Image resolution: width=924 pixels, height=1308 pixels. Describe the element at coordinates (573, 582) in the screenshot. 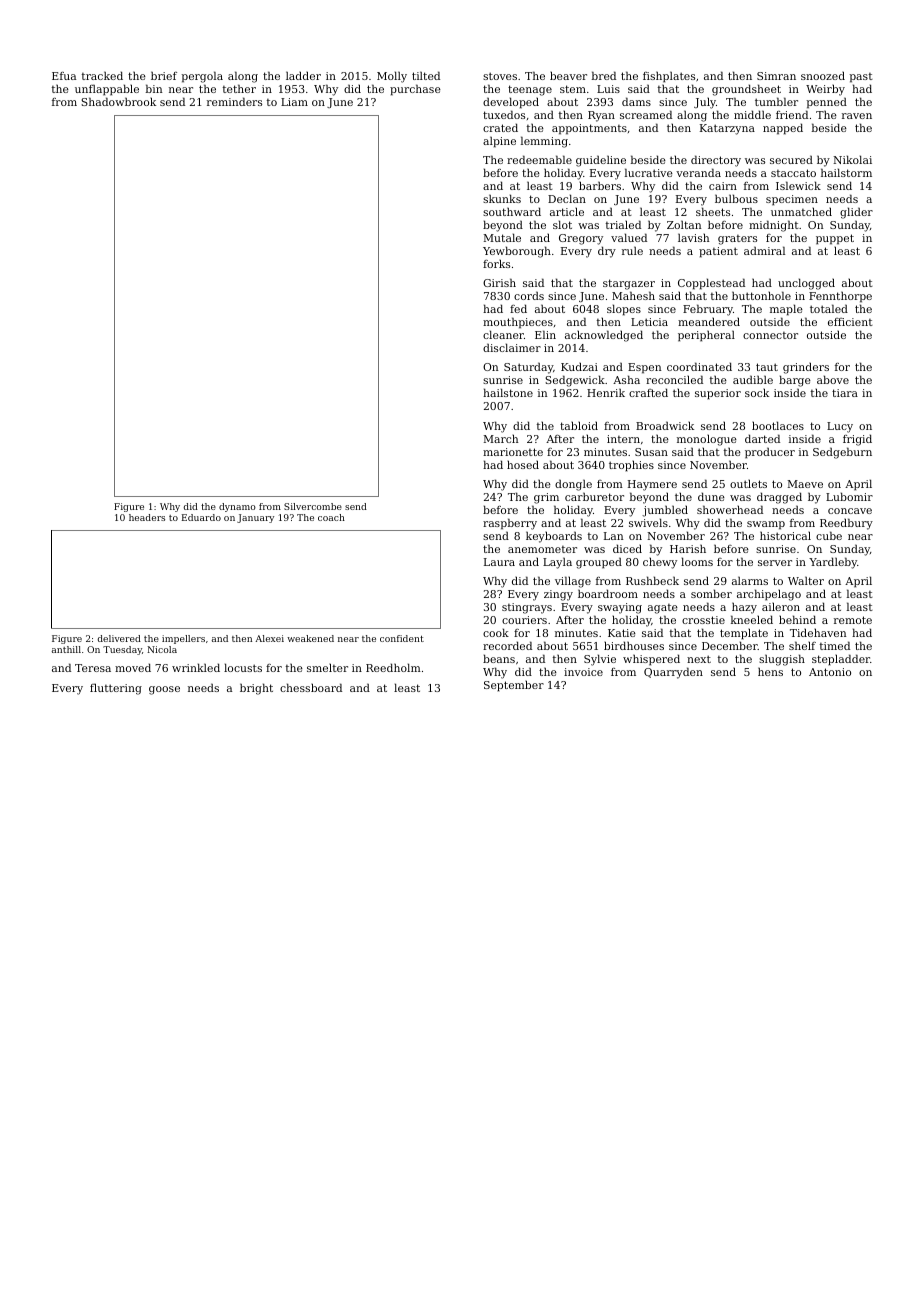

I see `village` at that location.
